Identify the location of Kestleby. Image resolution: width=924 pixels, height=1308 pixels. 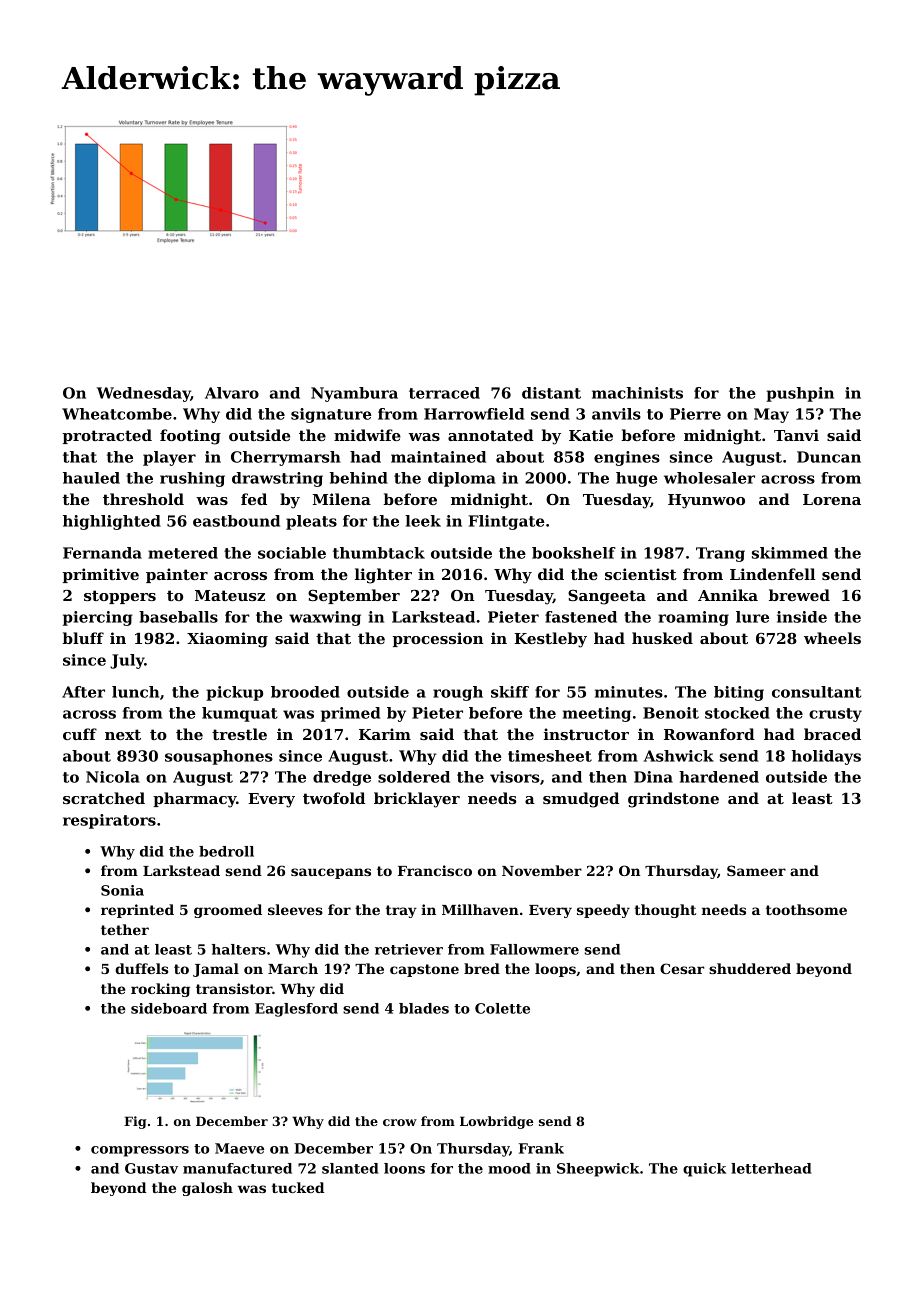
(550, 640).
